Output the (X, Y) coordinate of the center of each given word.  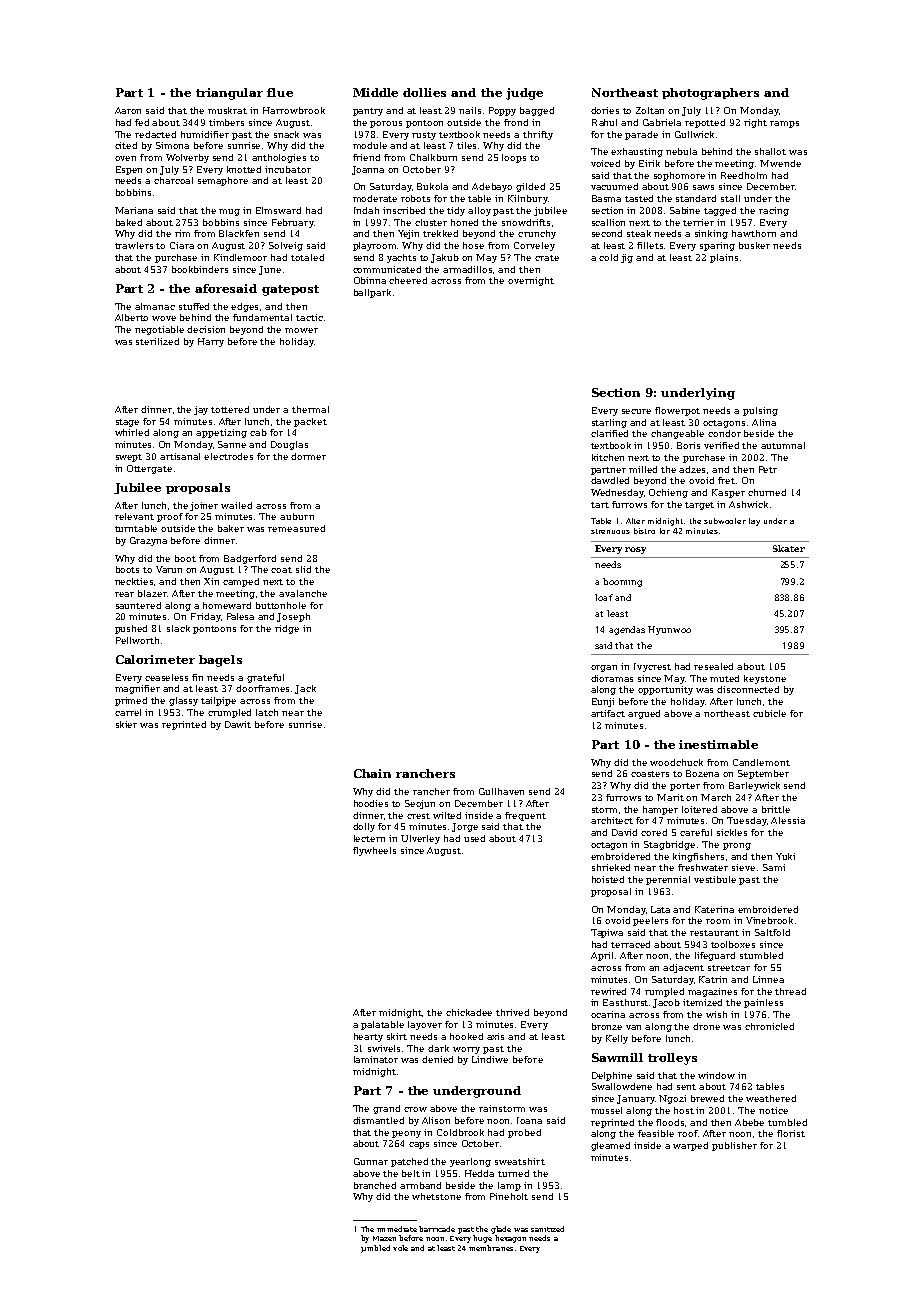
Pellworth (137, 640)
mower (301, 330)
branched (375, 1185)
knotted (244, 169)
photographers (710, 94)
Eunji (603, 702)
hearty (368, 1037)
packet (310, 422)
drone (706, 1026)
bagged (537, 111)
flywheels (374, 851)
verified (721, 445)
